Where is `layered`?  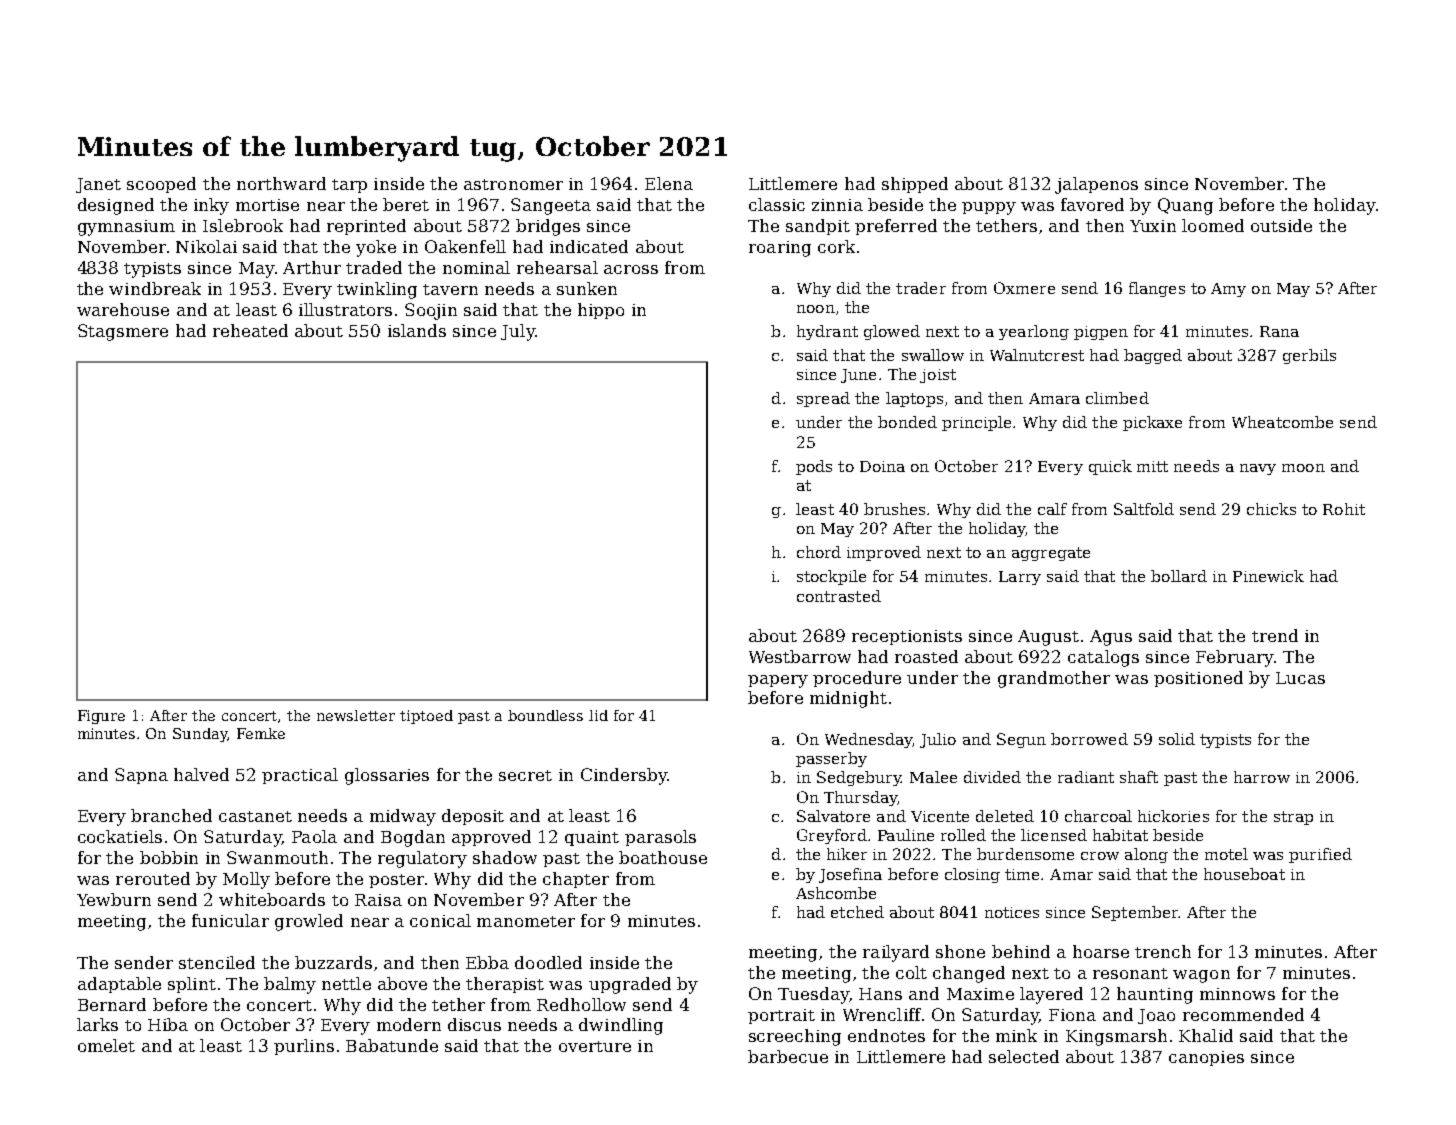 layered is located at coordinates (1051, 995).
